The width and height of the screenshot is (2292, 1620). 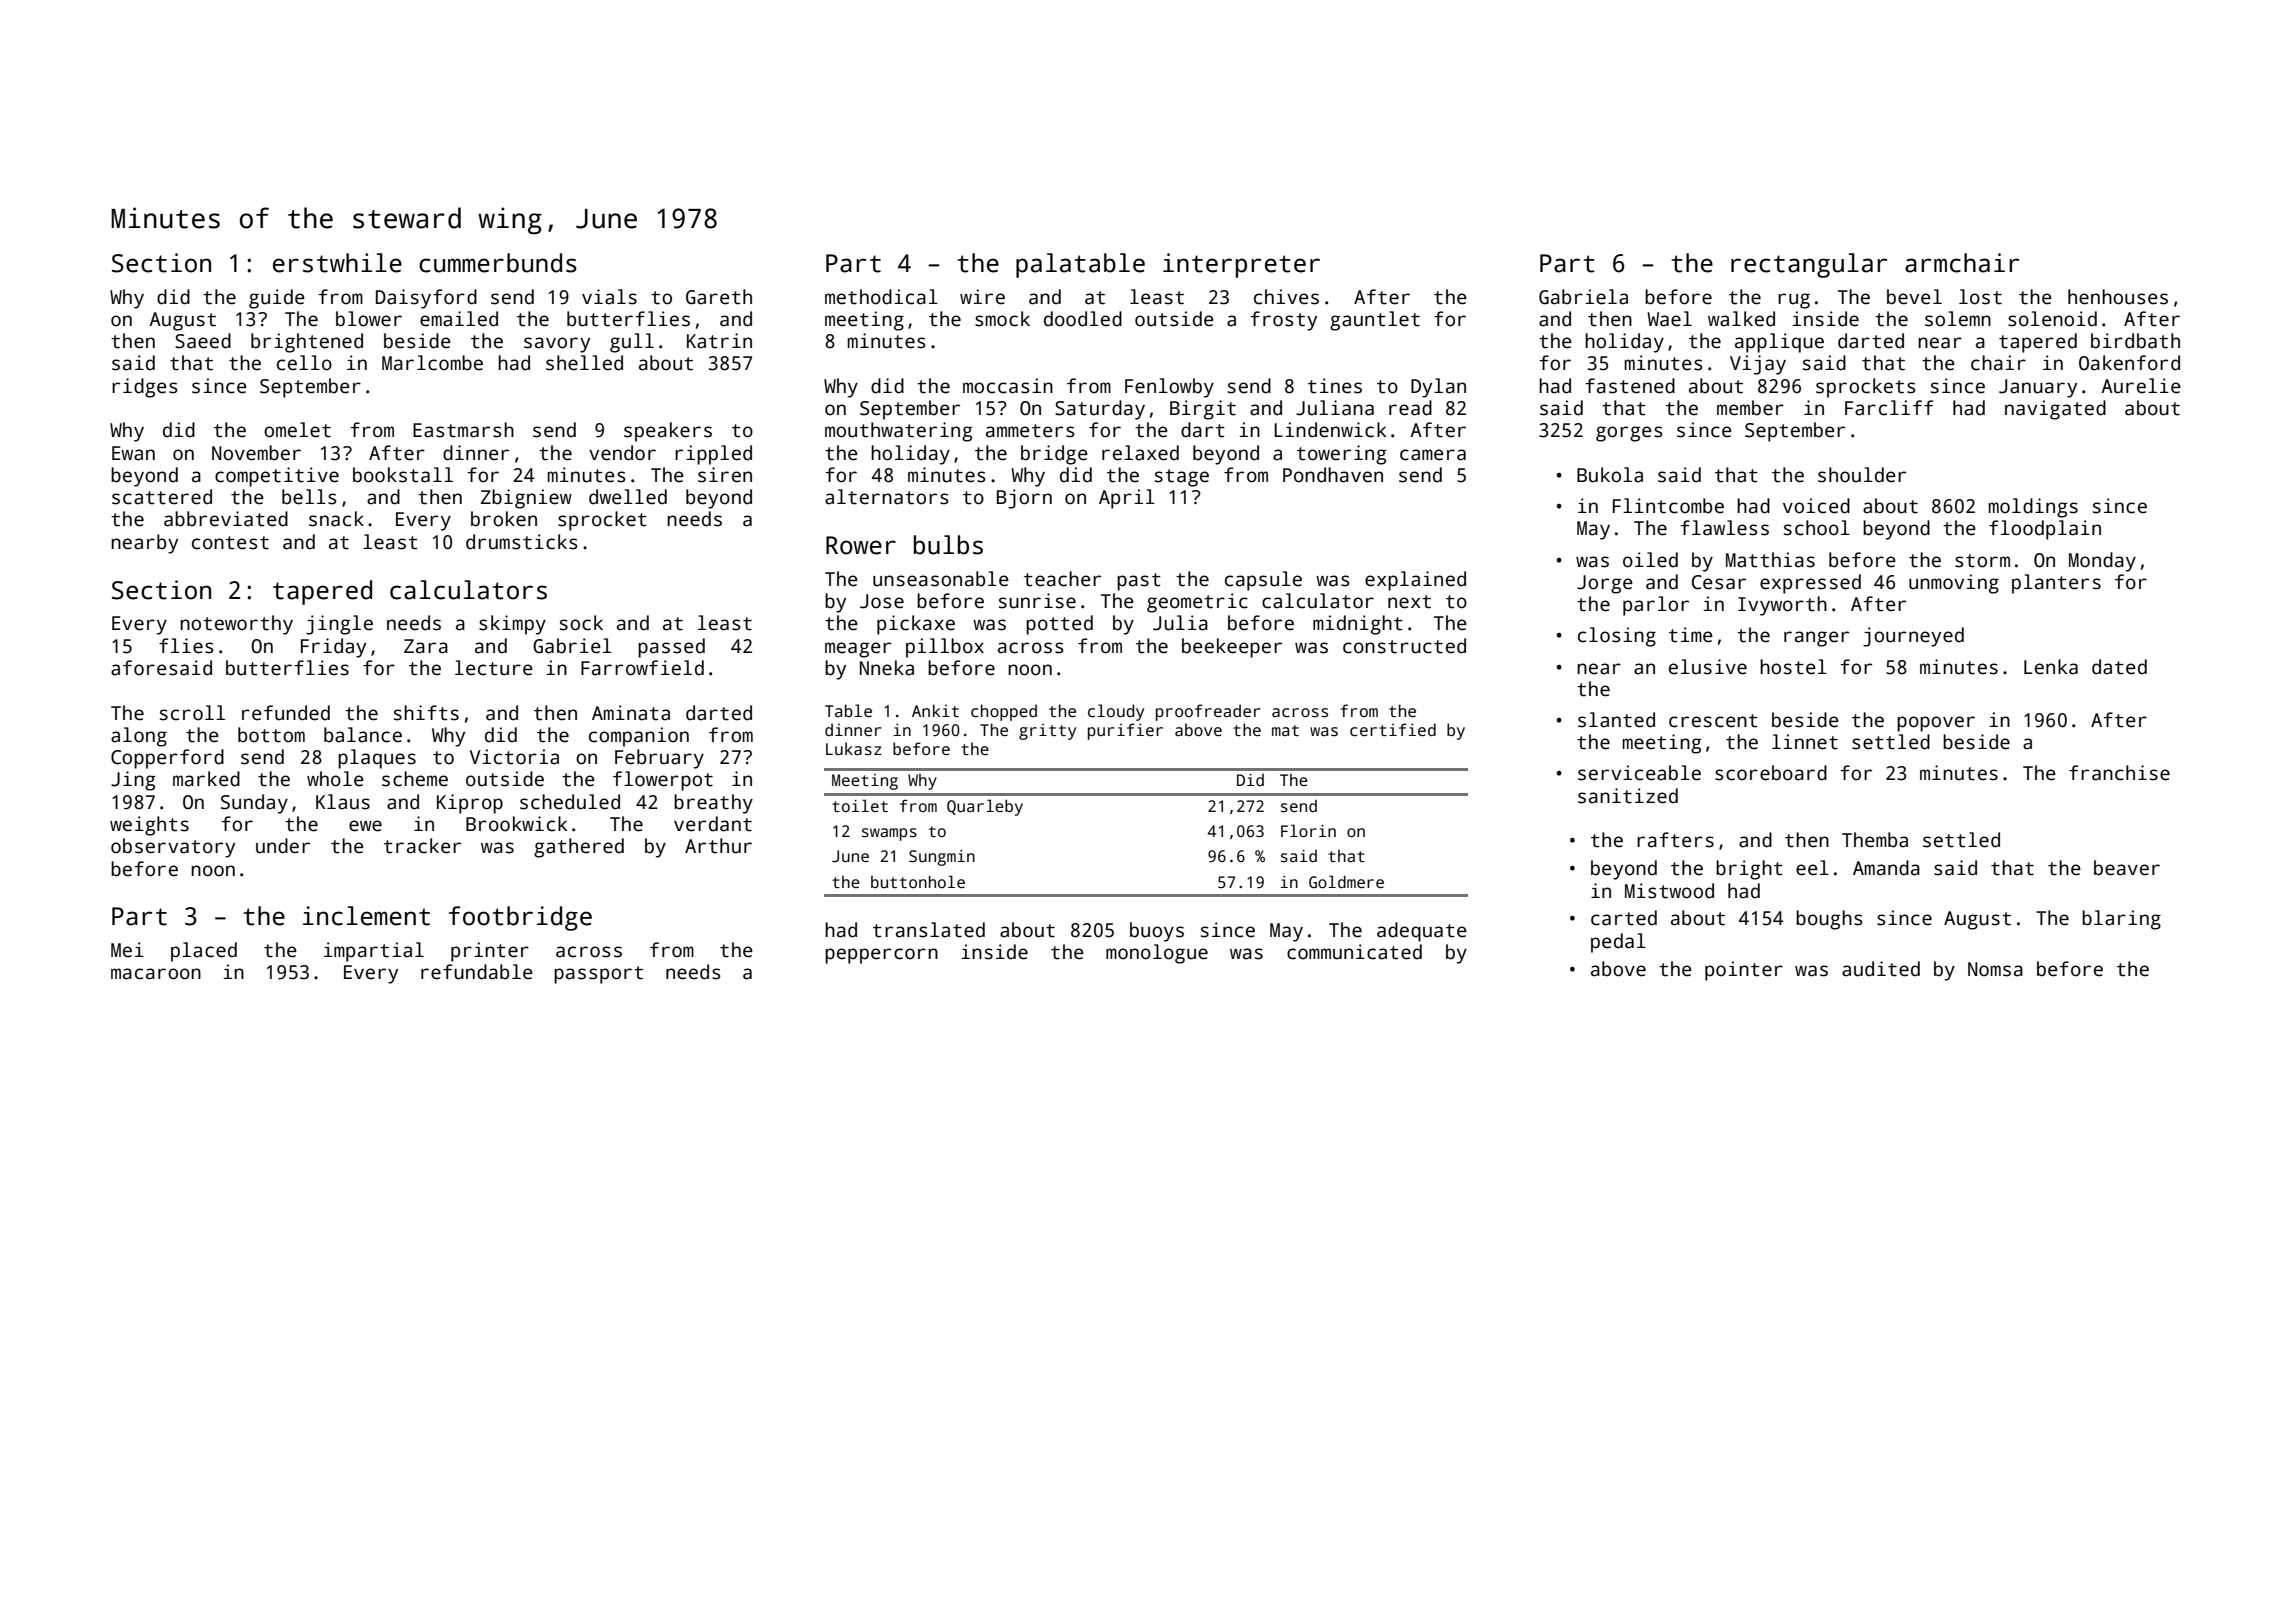 What do you see at coordinates (1875, 840) in the screenshot?
I see `Themba` at bounding box center [1875, 840].
